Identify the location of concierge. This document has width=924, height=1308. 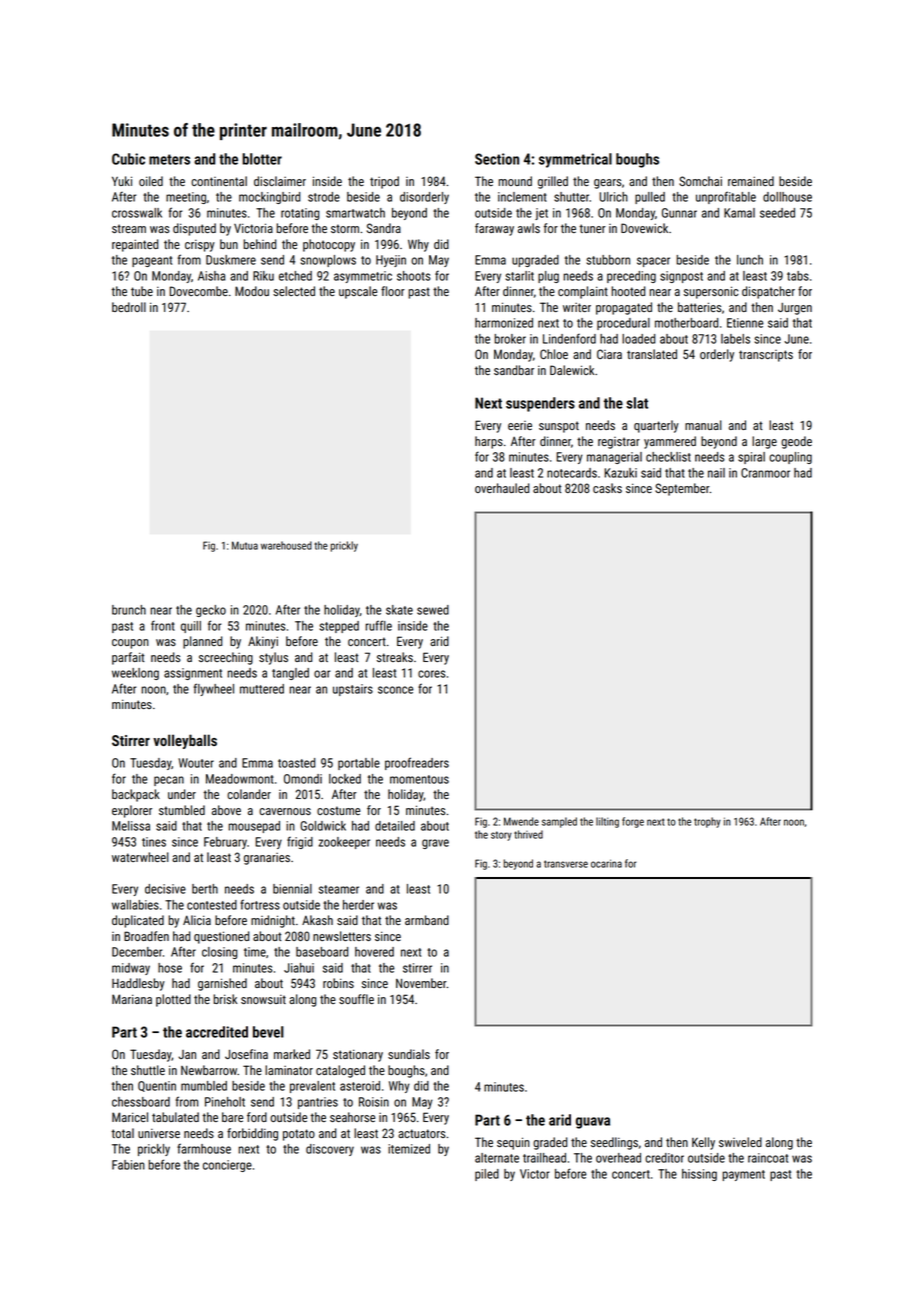
(227, 1166).
